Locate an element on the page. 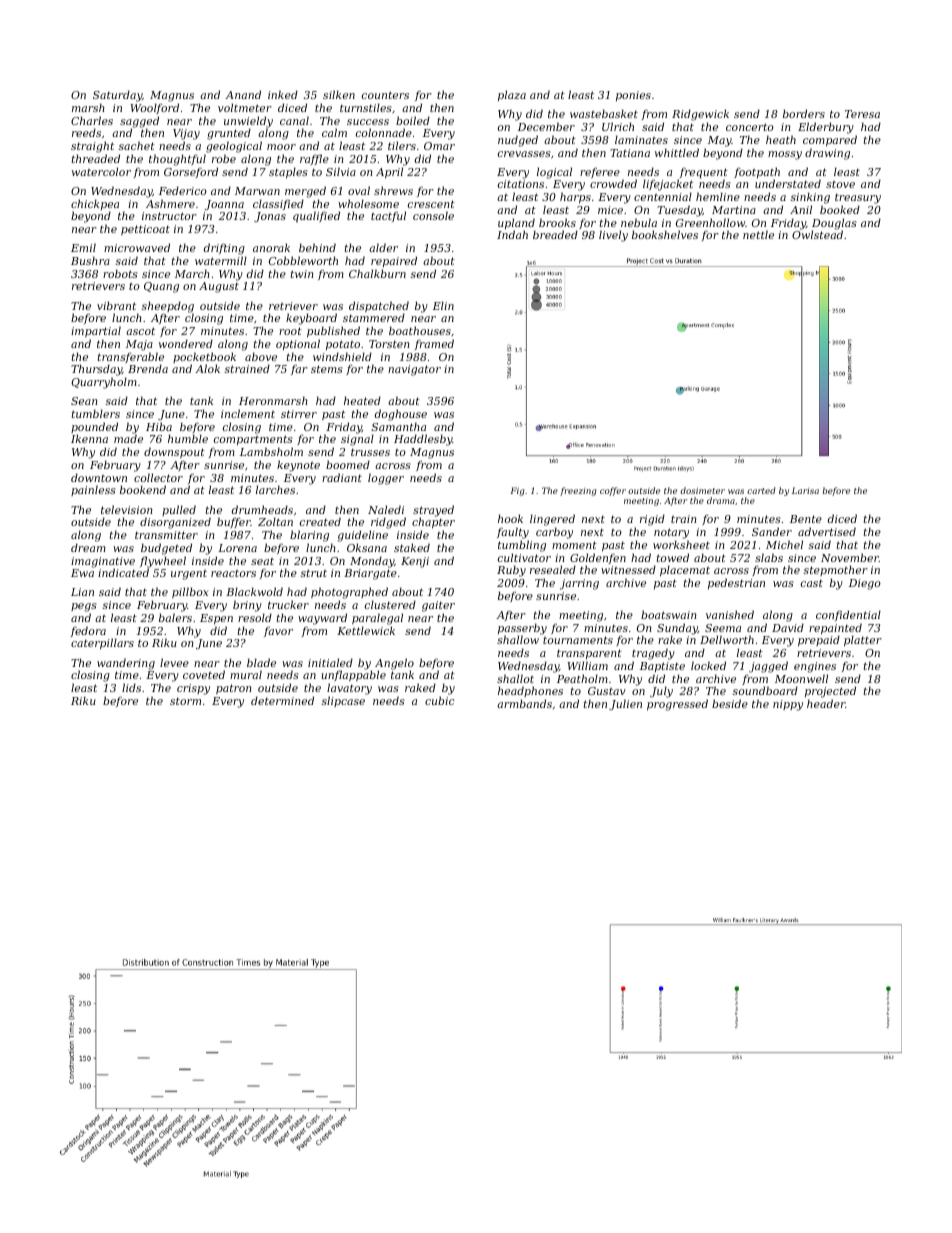 Image resolution: width=952 pixels, height=1233 pixels. Woolford is located at coordinates (154, 108).
